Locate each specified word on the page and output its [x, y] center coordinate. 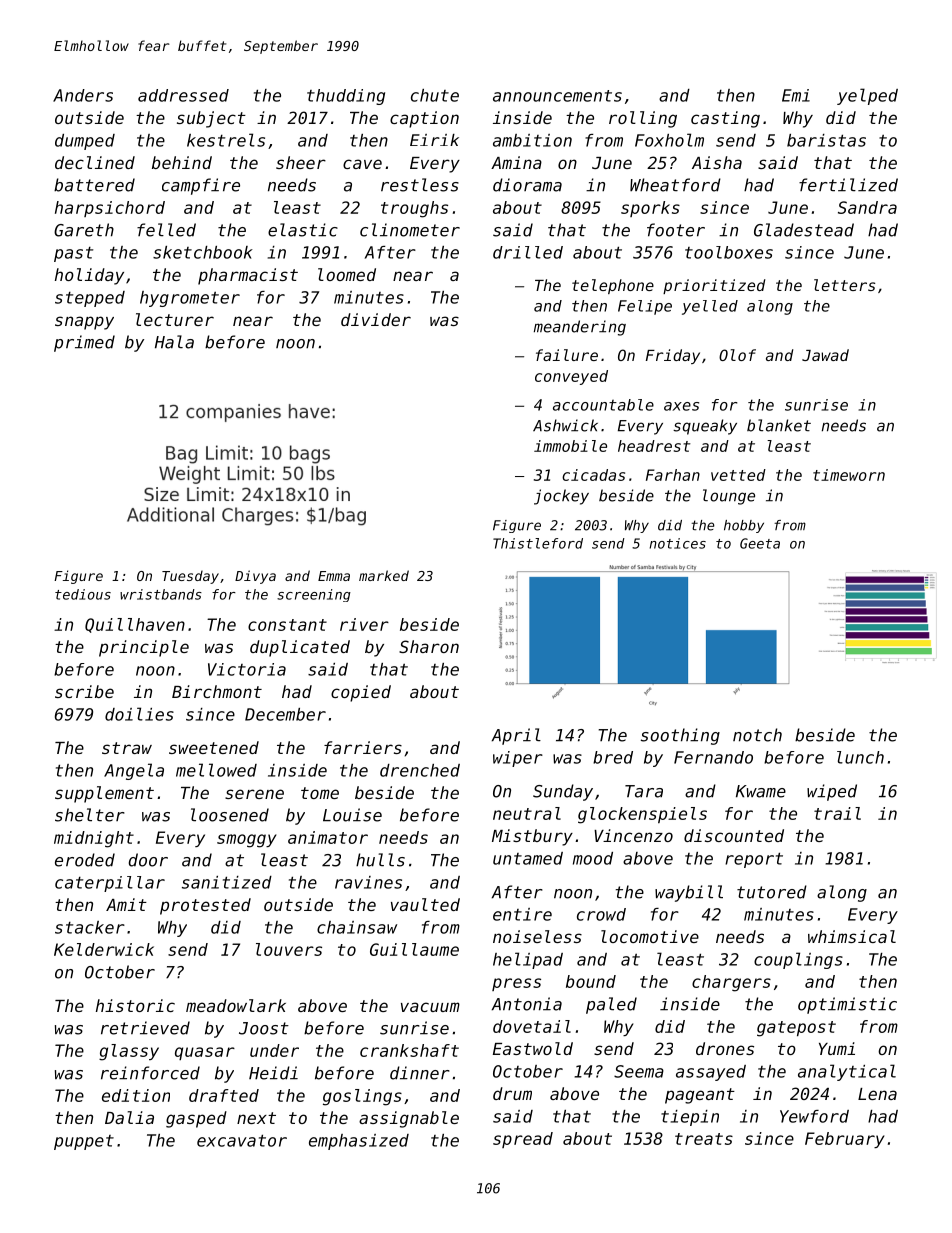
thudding [346, 97]
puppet [84, 1142]
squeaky [705, 427]
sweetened [214, 747]
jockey [561, 497]
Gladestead [804, 230]
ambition [532, 140]
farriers [363, 747]
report [754, 860]
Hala [174, 342]
